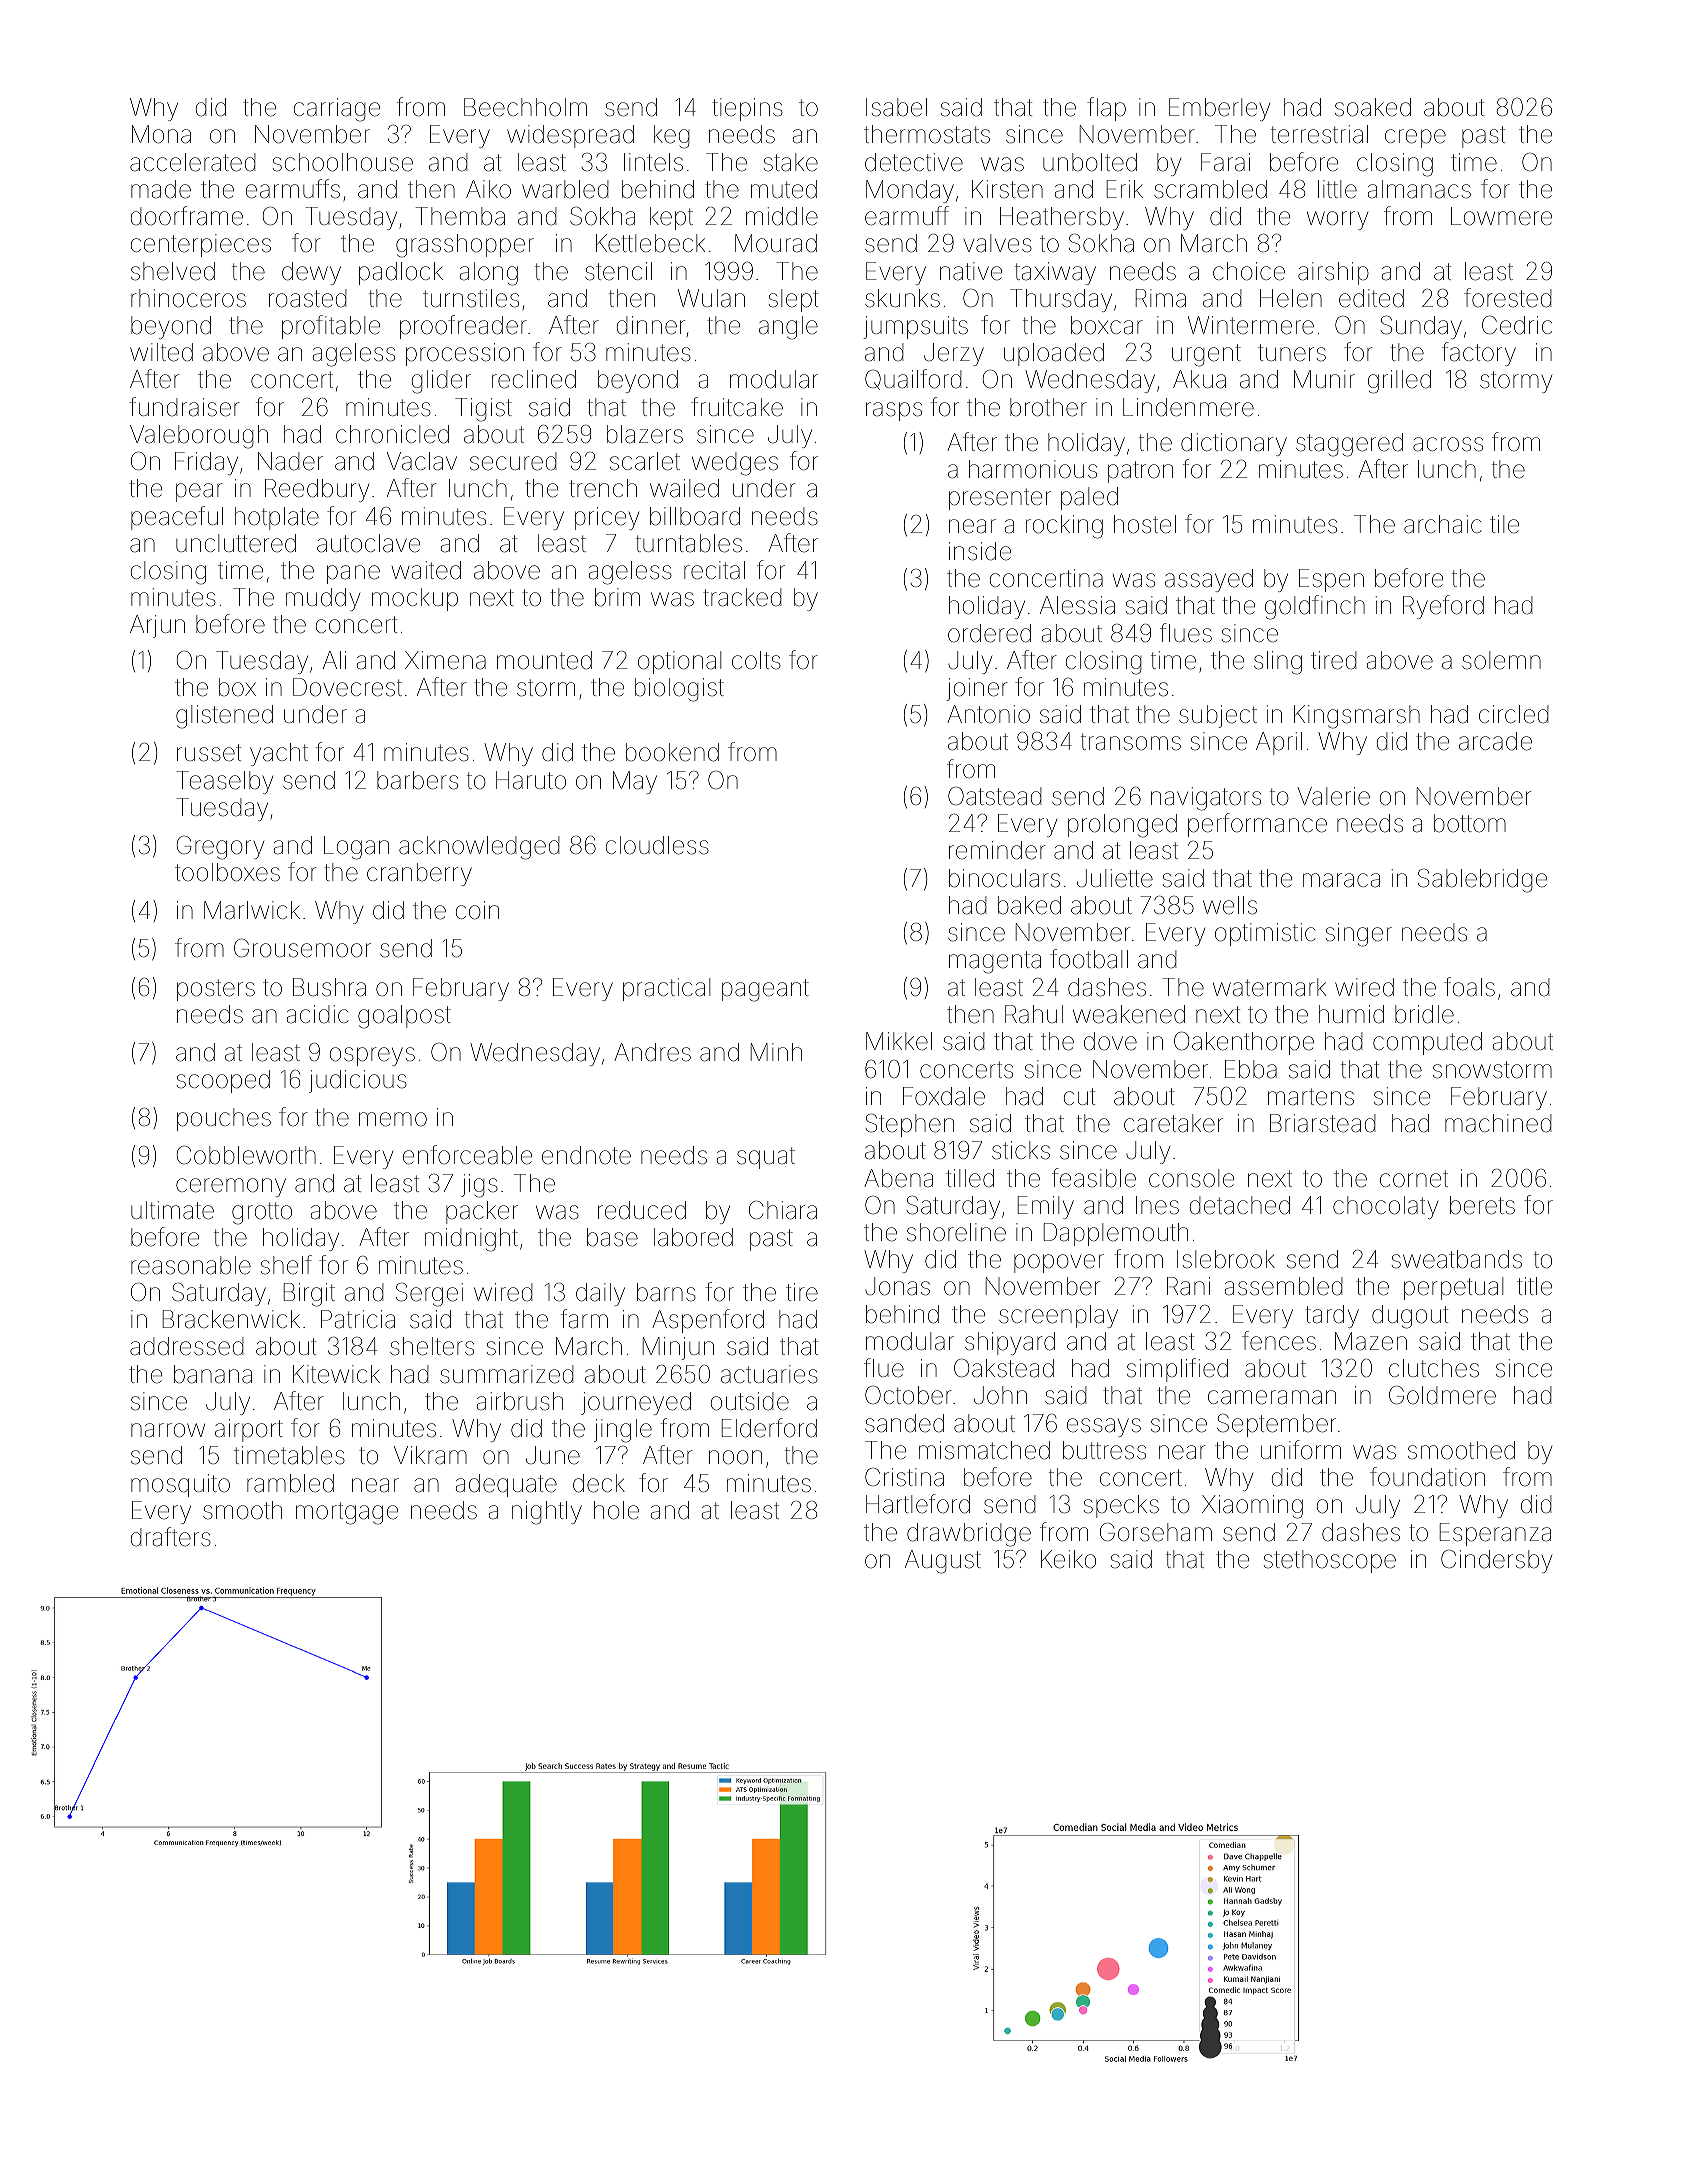  What do you see at coordinates (969, 1535) in the screenshot?
I see `drawbridge` at bounding box center [969, 1535].
